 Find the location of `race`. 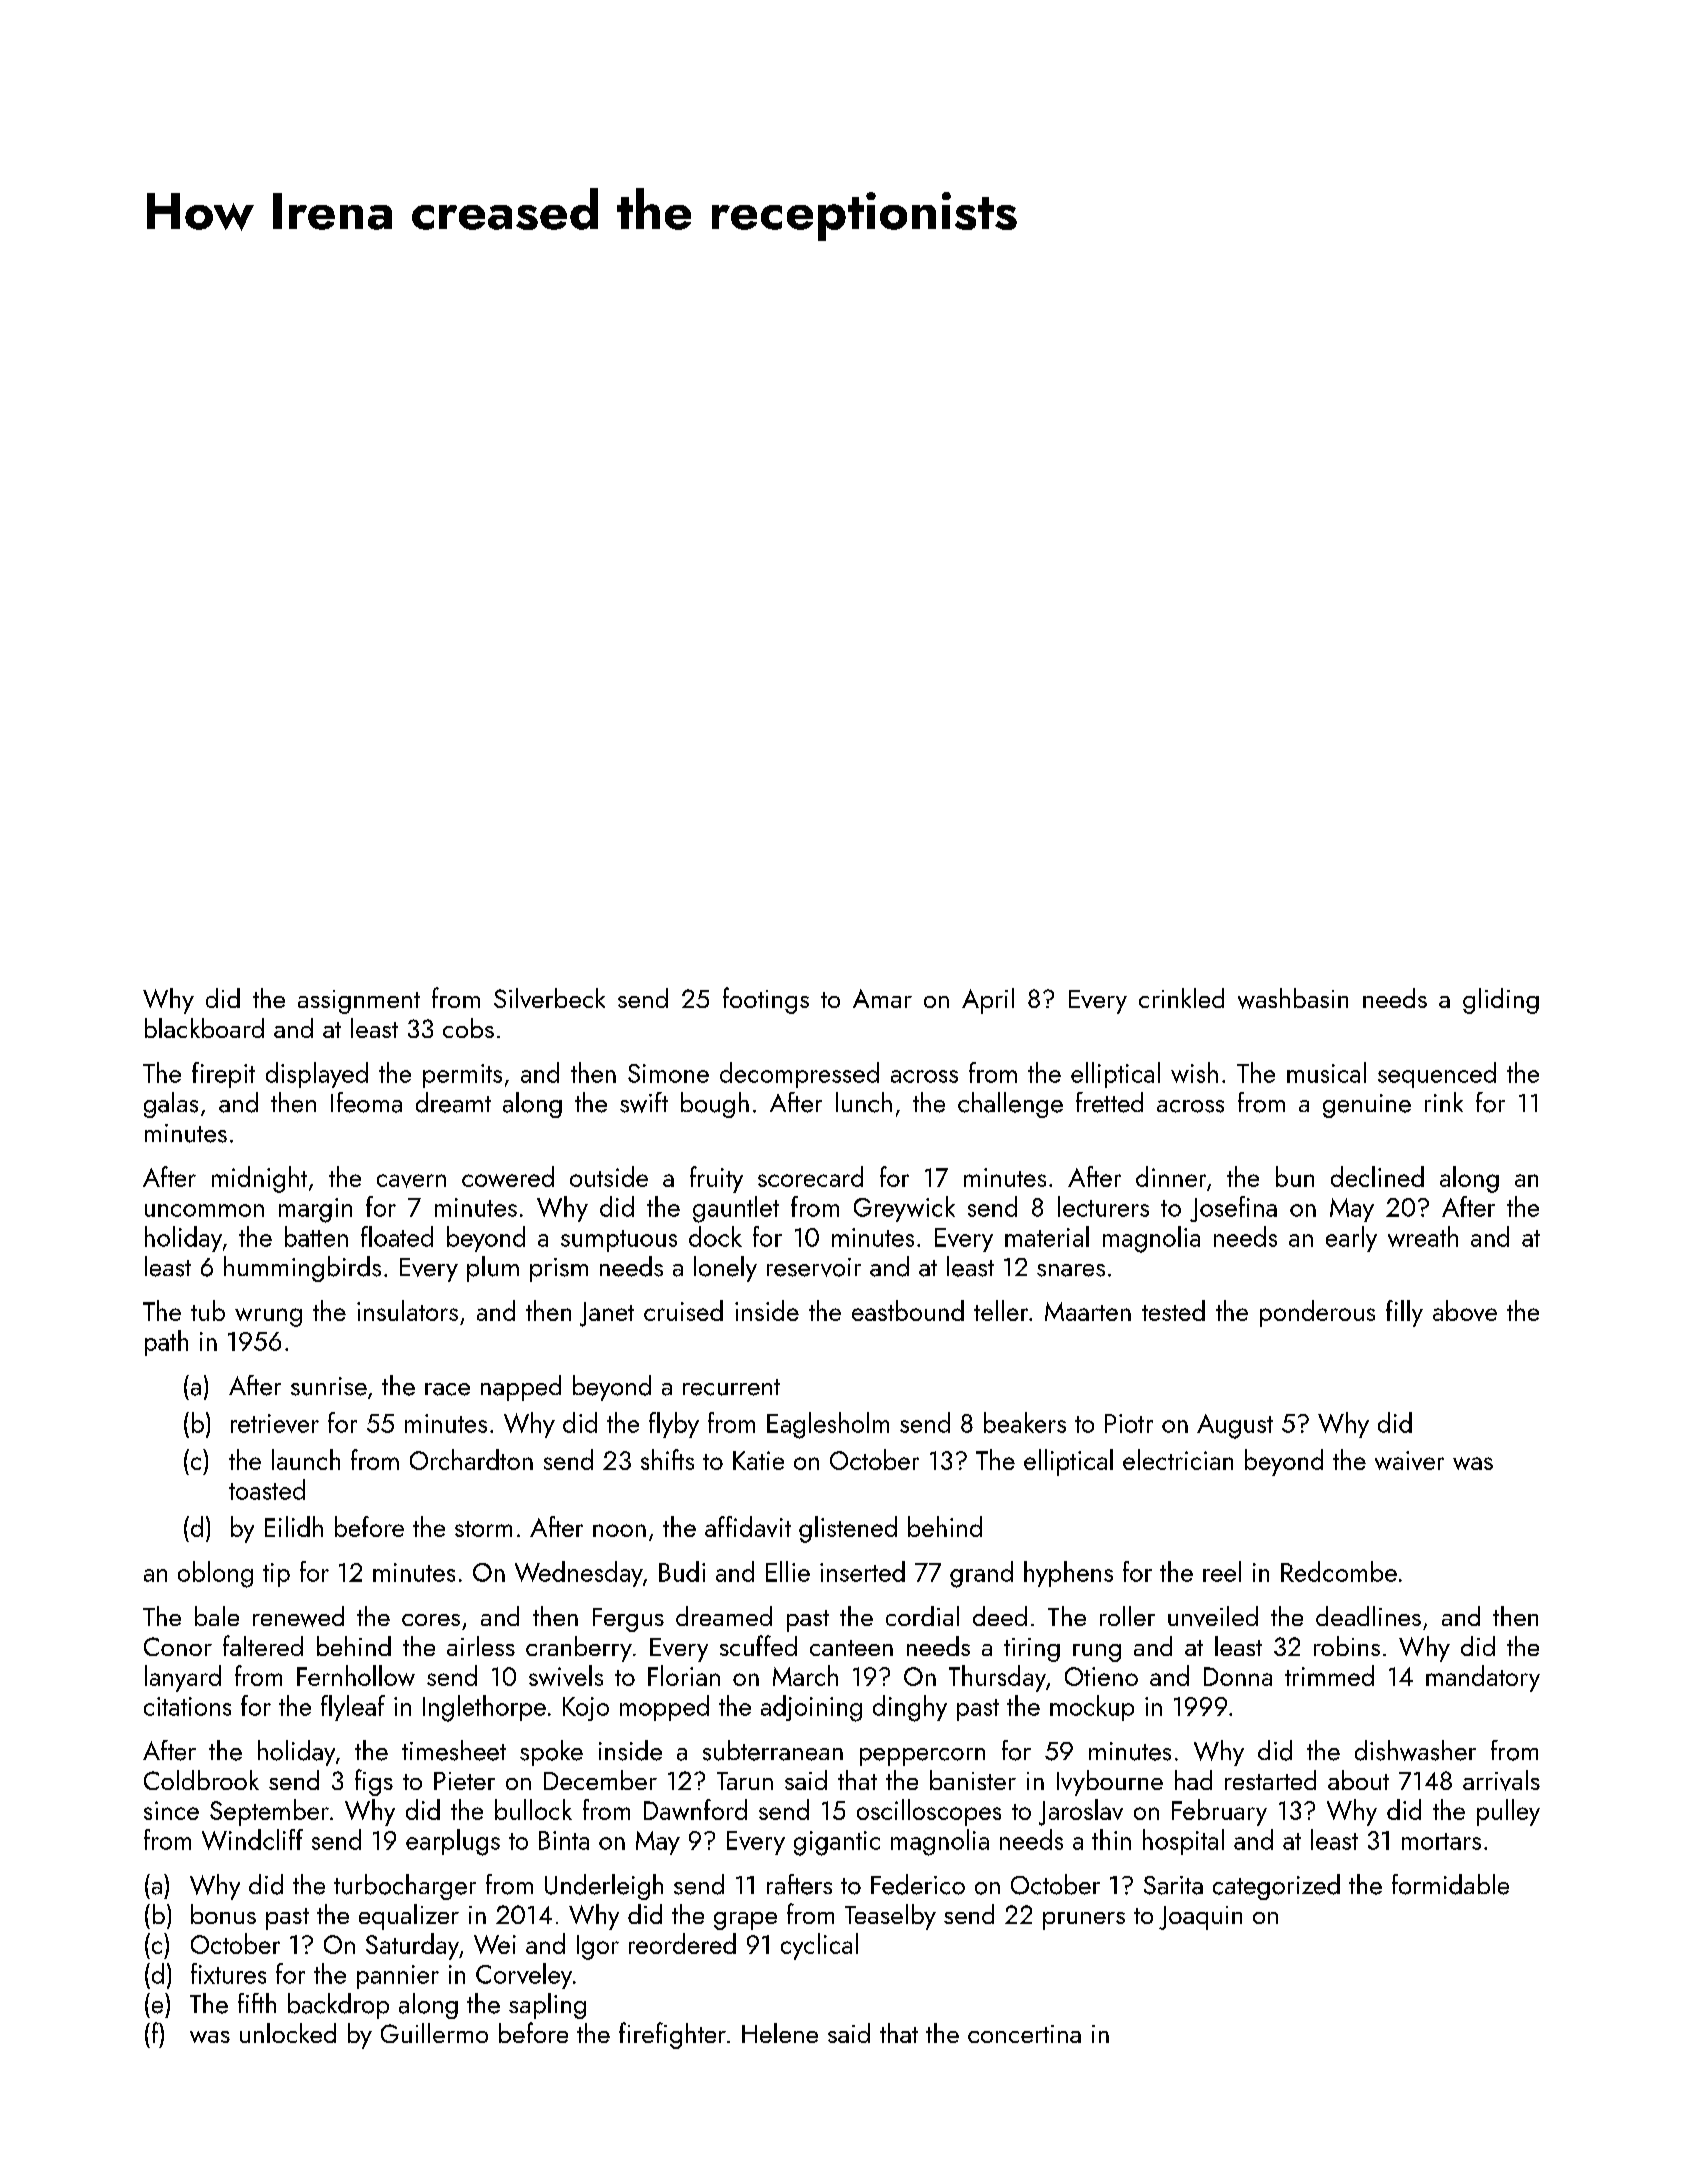

race is located at coordinates (447, 1389).
